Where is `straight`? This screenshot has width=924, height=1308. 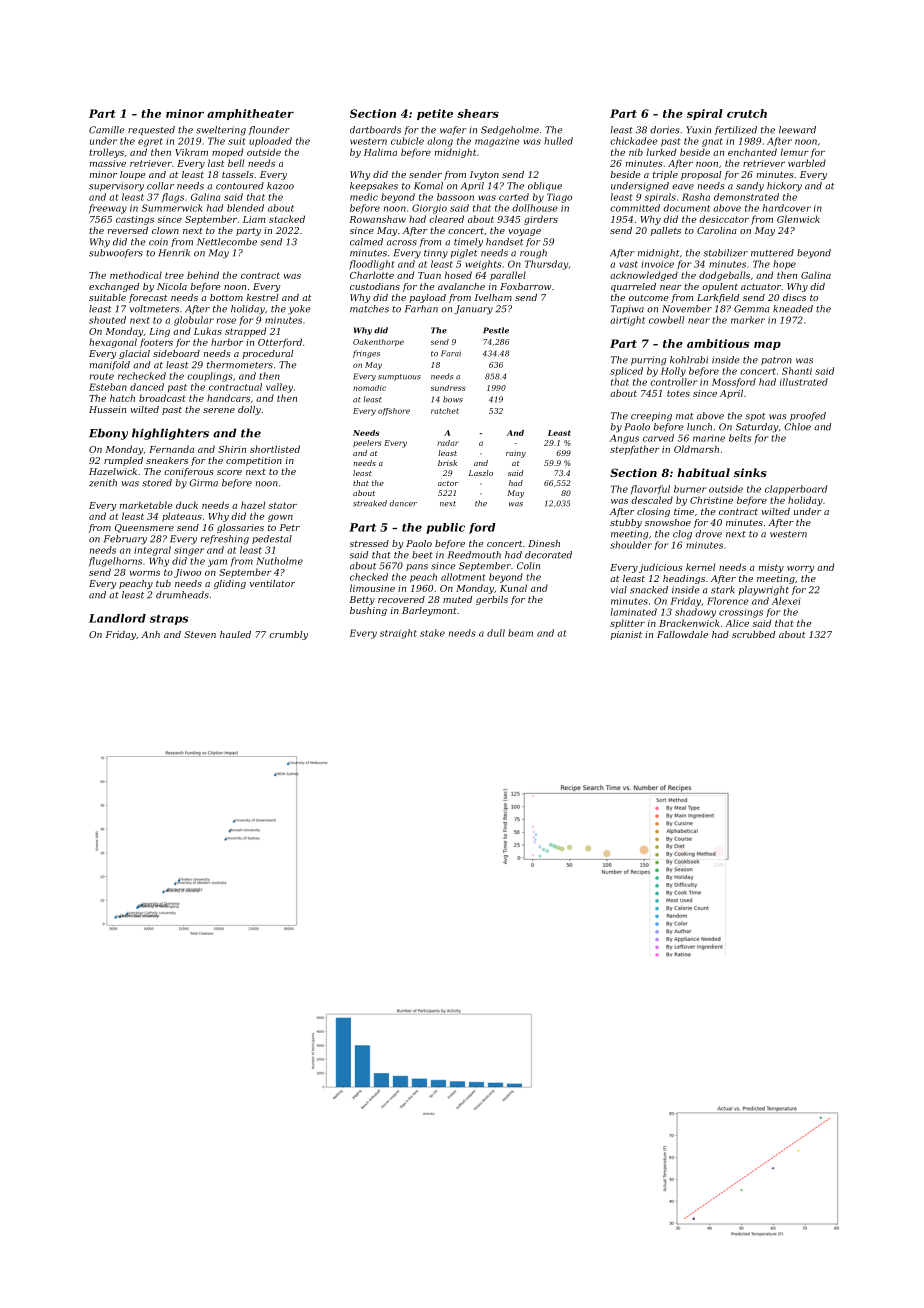 straight is located at coordinates (398, 634).
